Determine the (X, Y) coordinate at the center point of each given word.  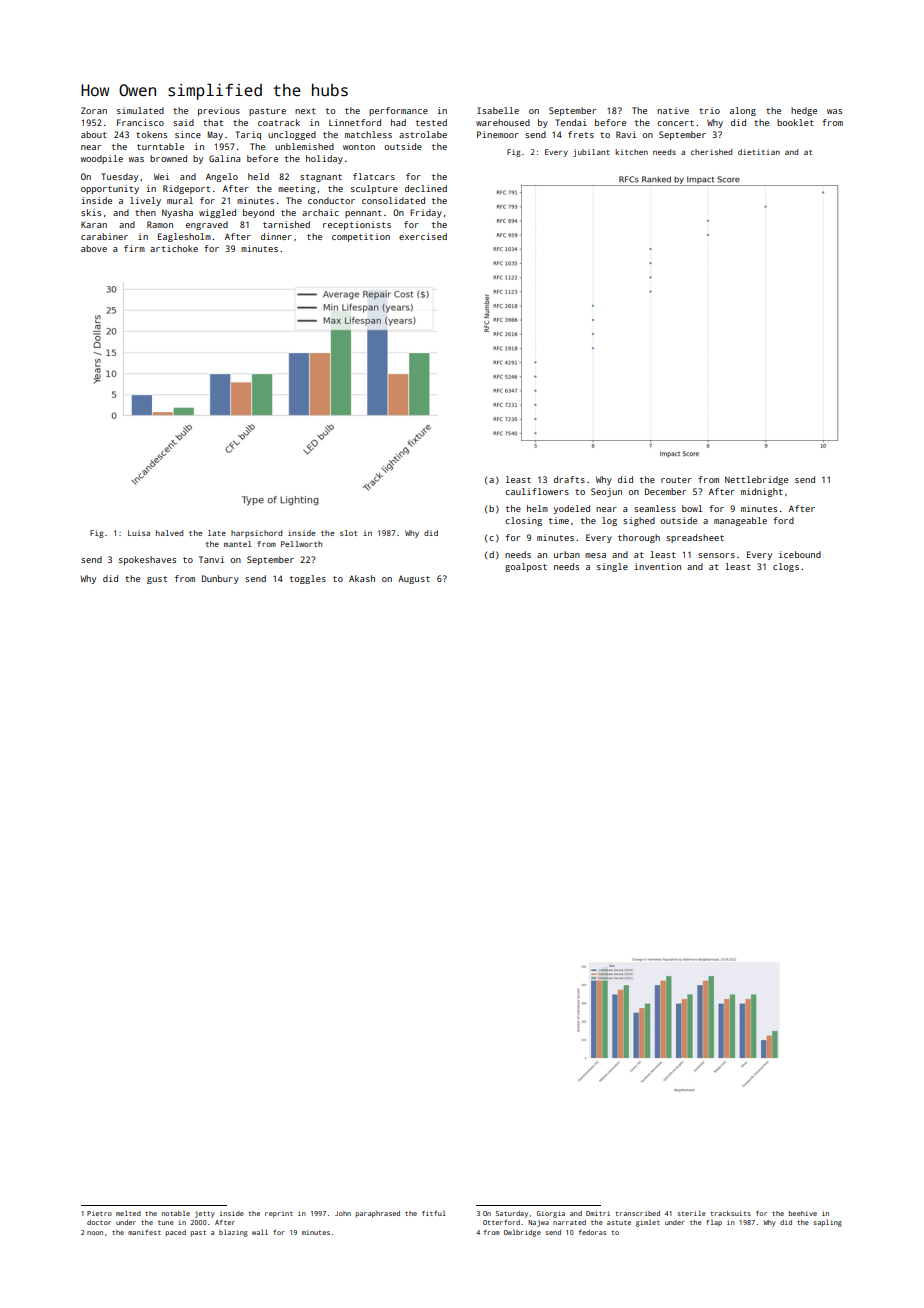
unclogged (292, 135)
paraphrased (378, 1214)
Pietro (99, 1213)
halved (169, 533)
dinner (276, 236)
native (673, 110)
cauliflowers (537, 491)
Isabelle (498, 110)
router (676, 480)
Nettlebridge (756, 480)
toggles (308, 579)
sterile (691, 1213)
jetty (205, 1214)
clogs (786, 567)
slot (348, 533)
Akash (362, 578)
